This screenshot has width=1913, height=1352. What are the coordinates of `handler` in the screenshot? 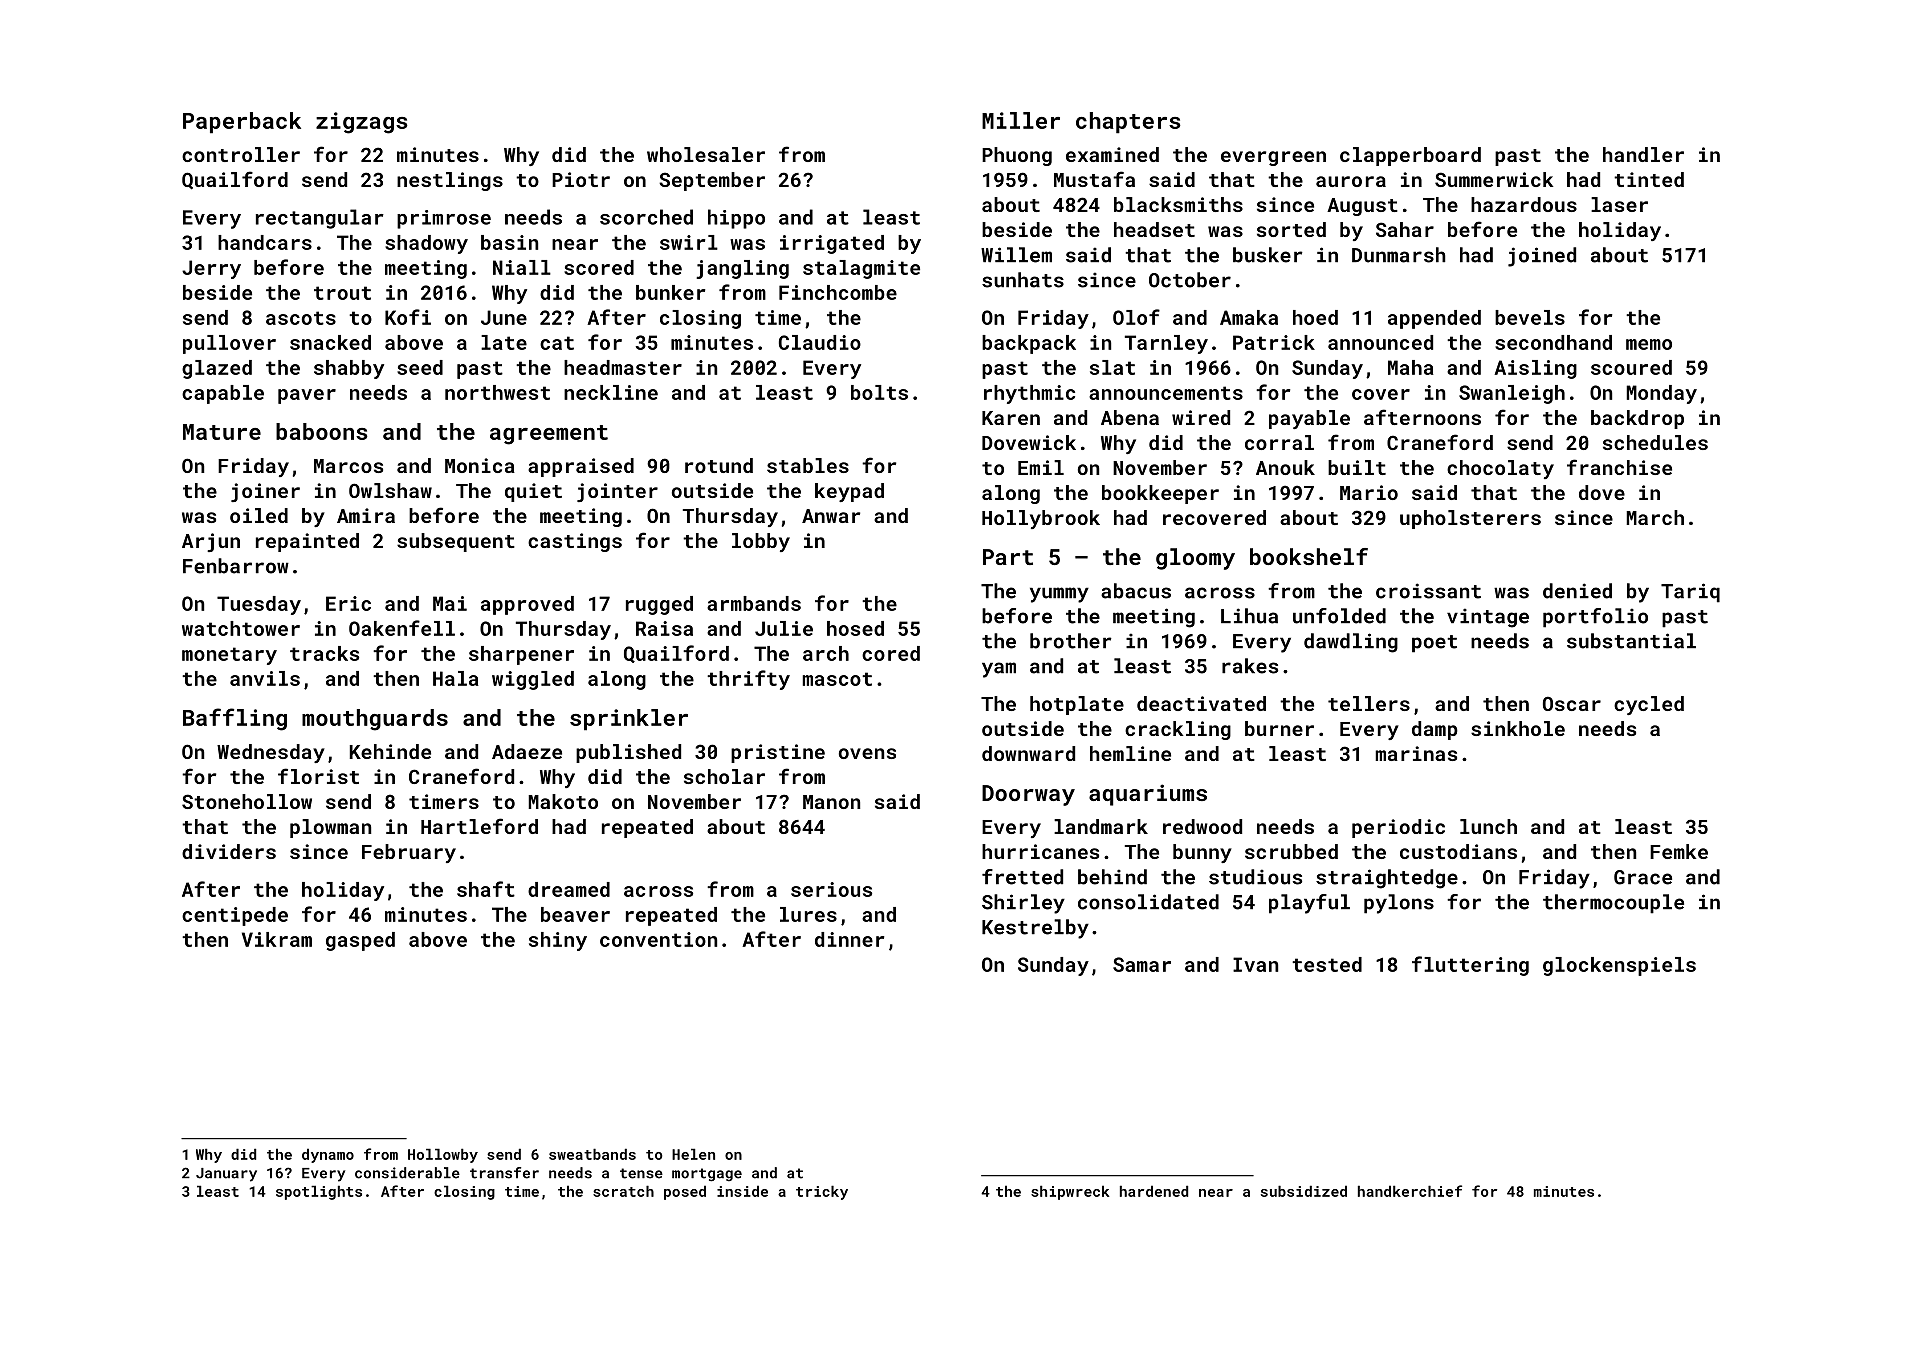 It's located at (1643, 154).
